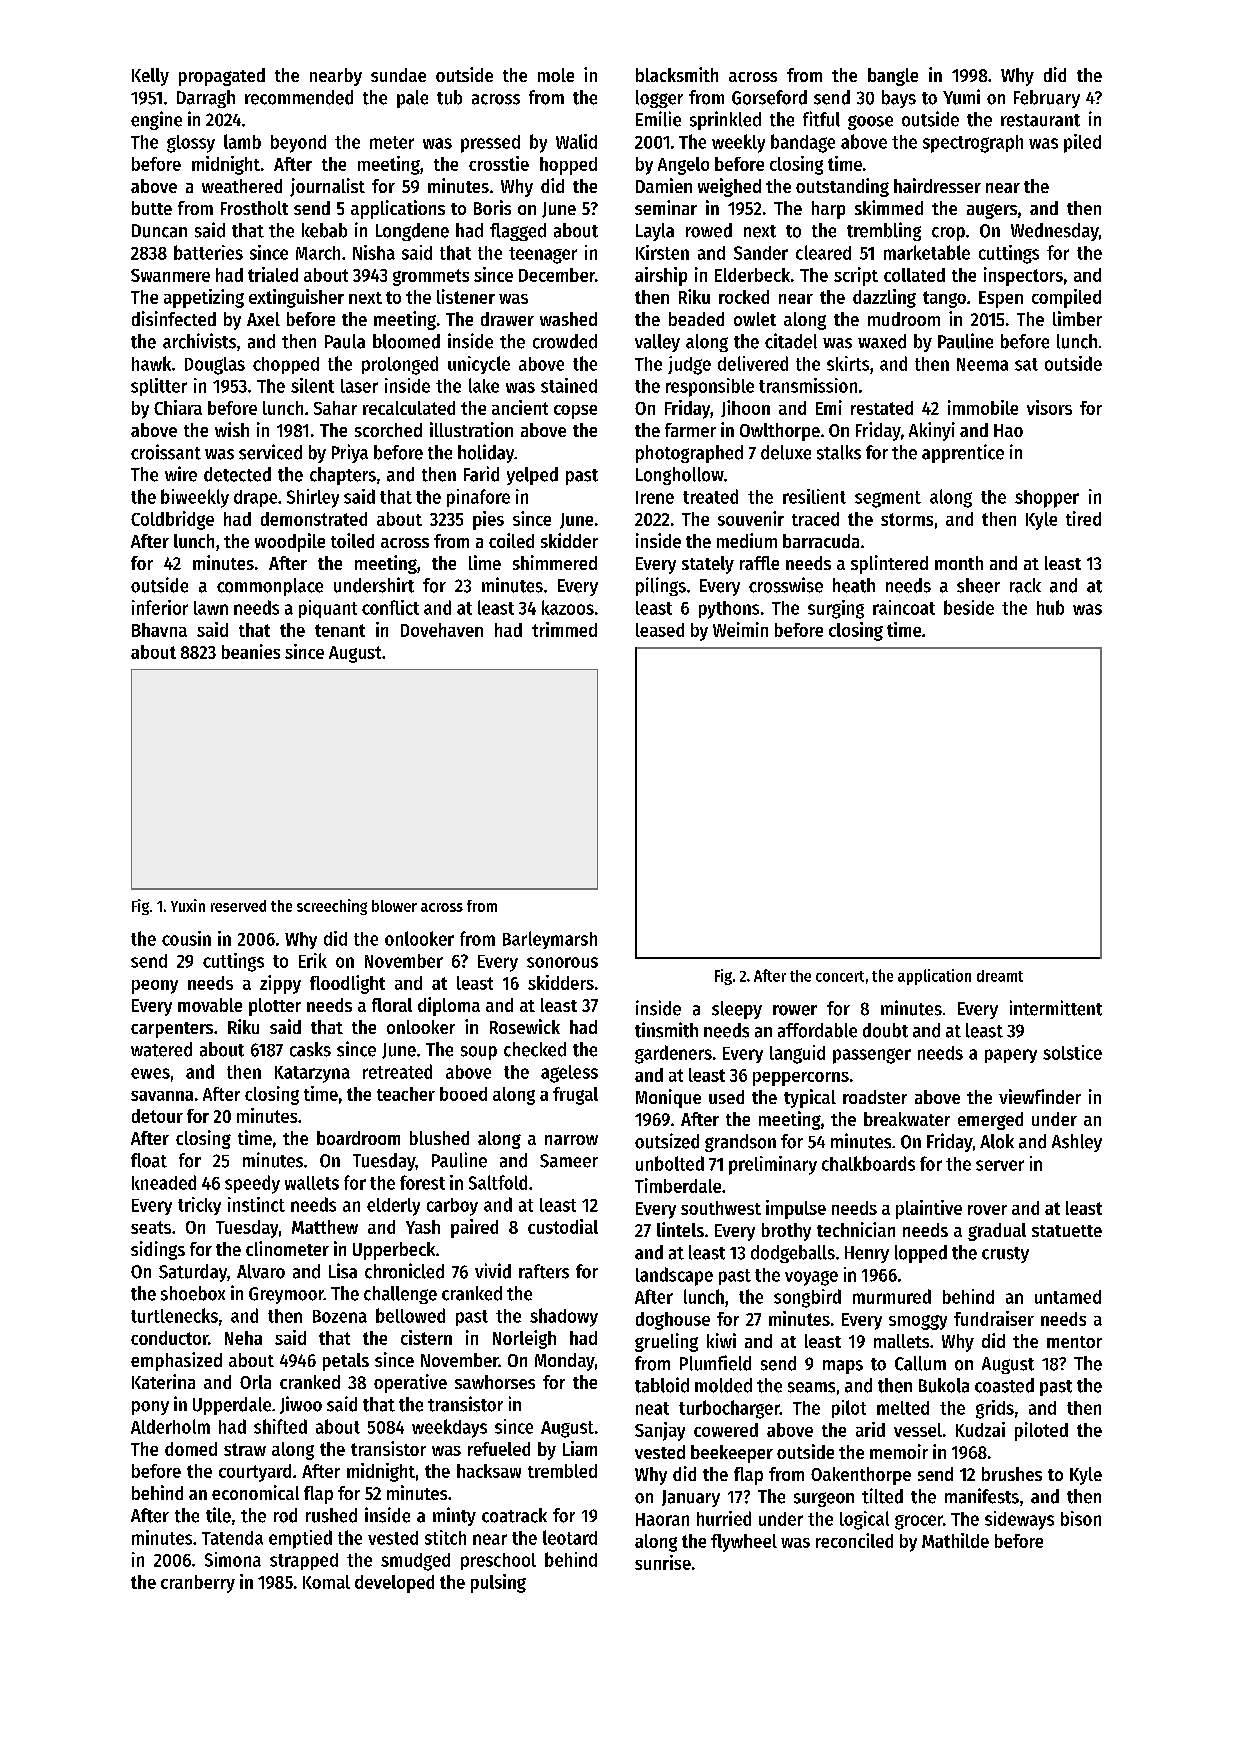  I want to click on trembled, so click(562, 1471).
